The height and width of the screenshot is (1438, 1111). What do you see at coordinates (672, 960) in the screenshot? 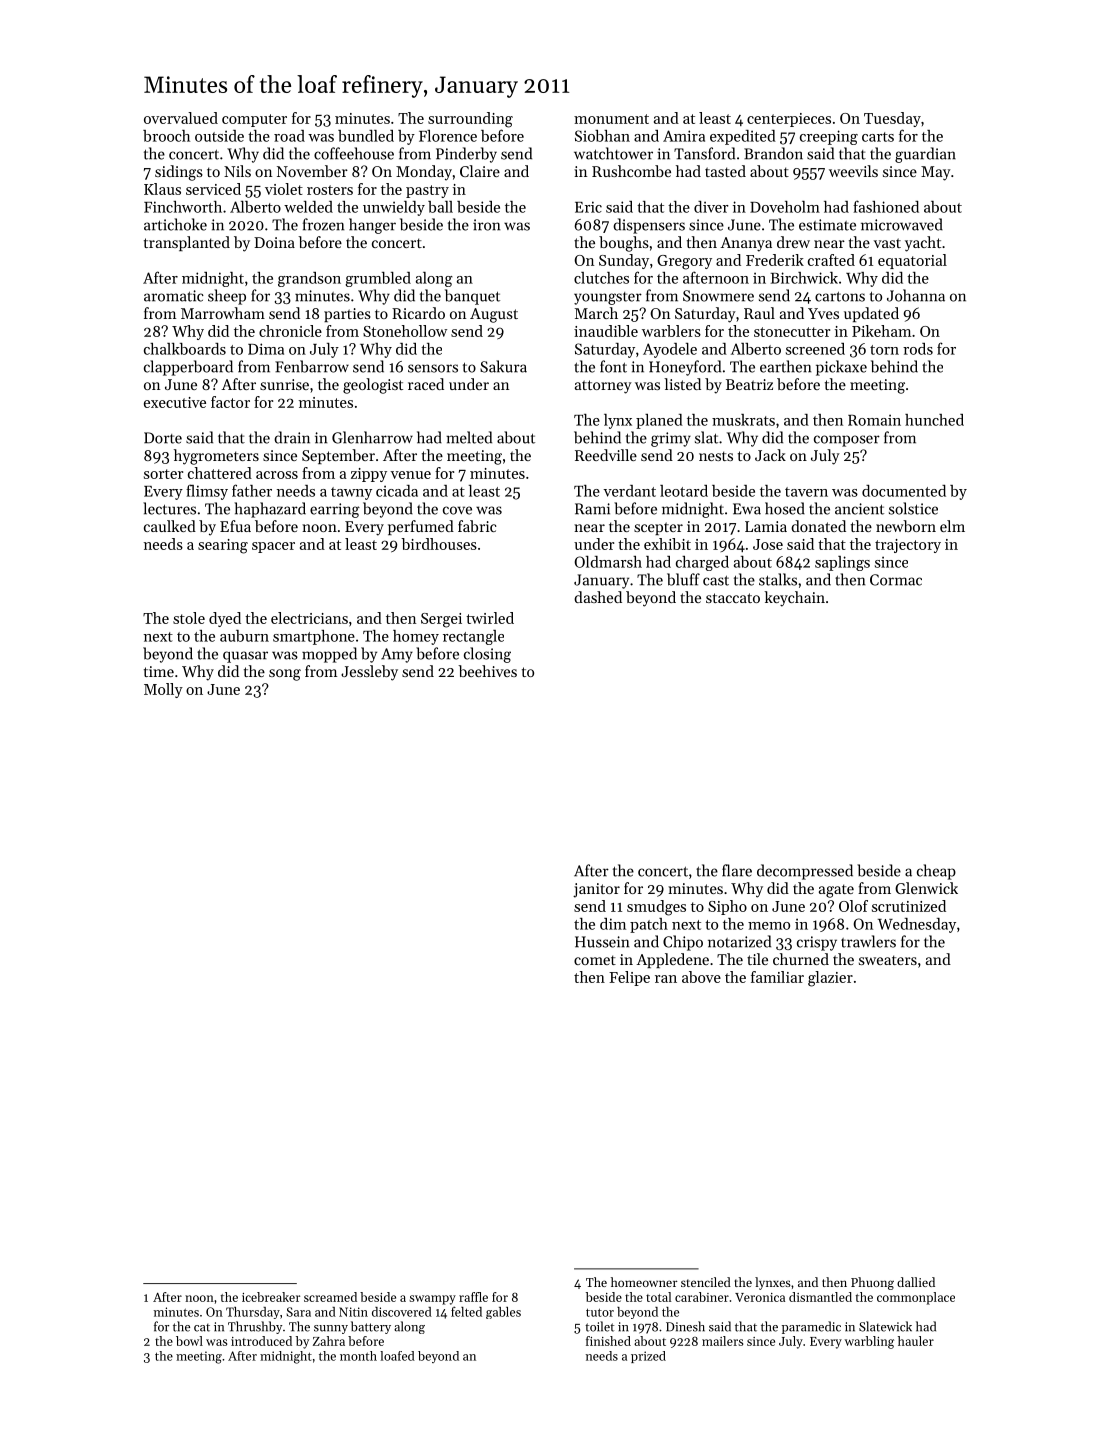
I see `Appledene` at bounding box center [672, 960].
